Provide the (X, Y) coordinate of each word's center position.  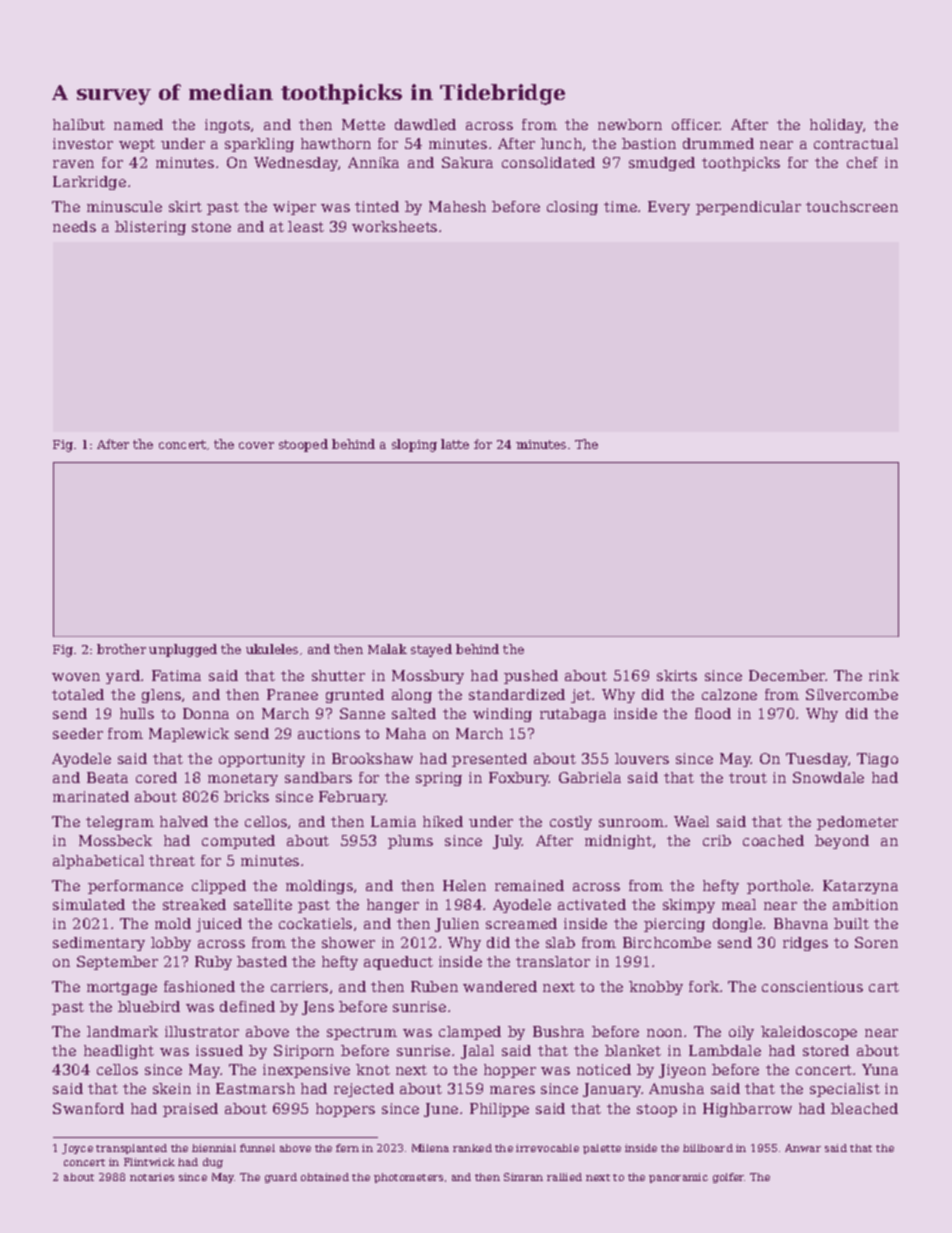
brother (121, 649)
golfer (729, 1178)
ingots (227, 126)
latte (455, 444)
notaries (152, 1177)
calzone (729, 694)
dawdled (425, 124)
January (612, 1090)
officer (696, 124)
